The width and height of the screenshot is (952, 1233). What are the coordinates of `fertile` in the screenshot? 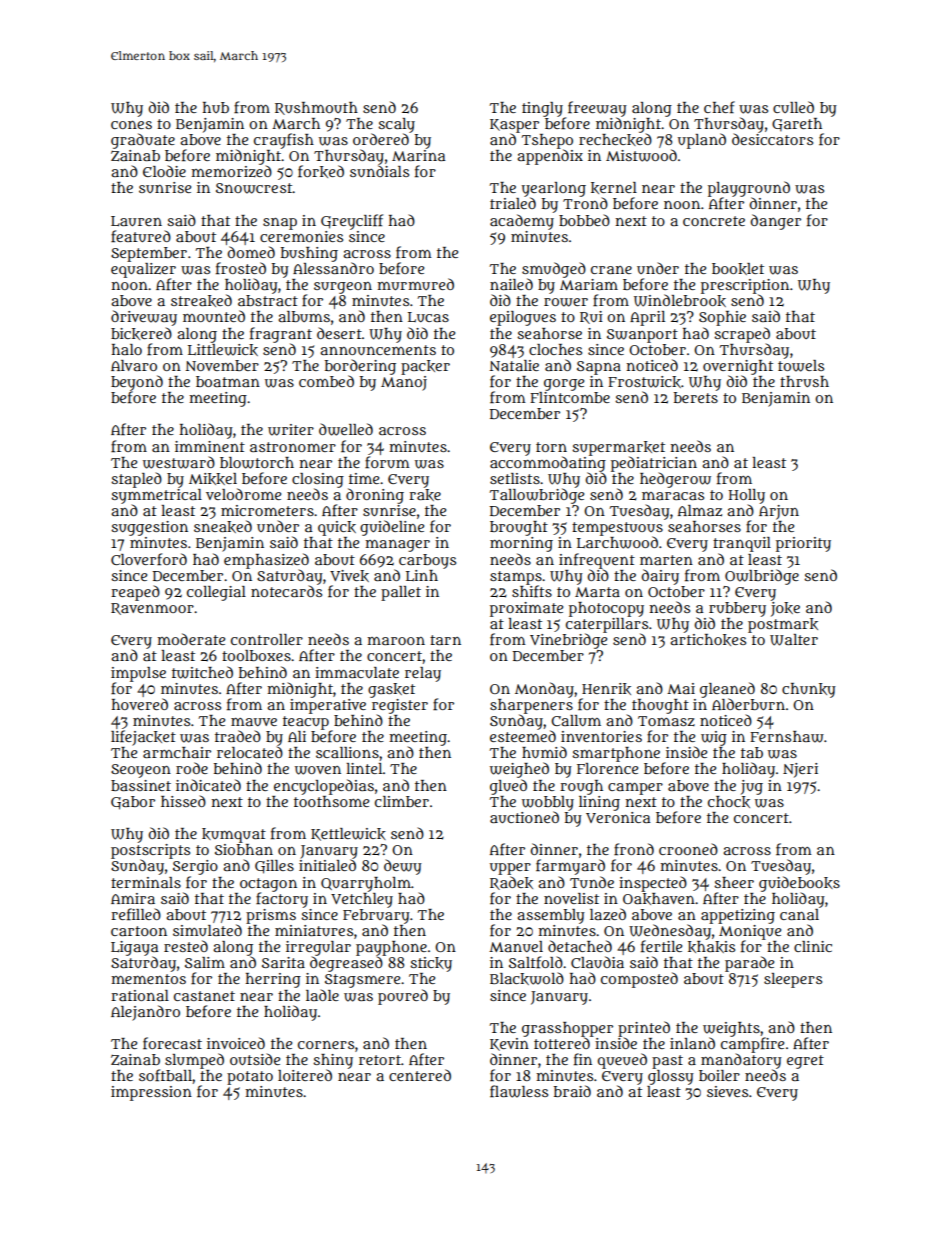 It's located at (661, 946).
